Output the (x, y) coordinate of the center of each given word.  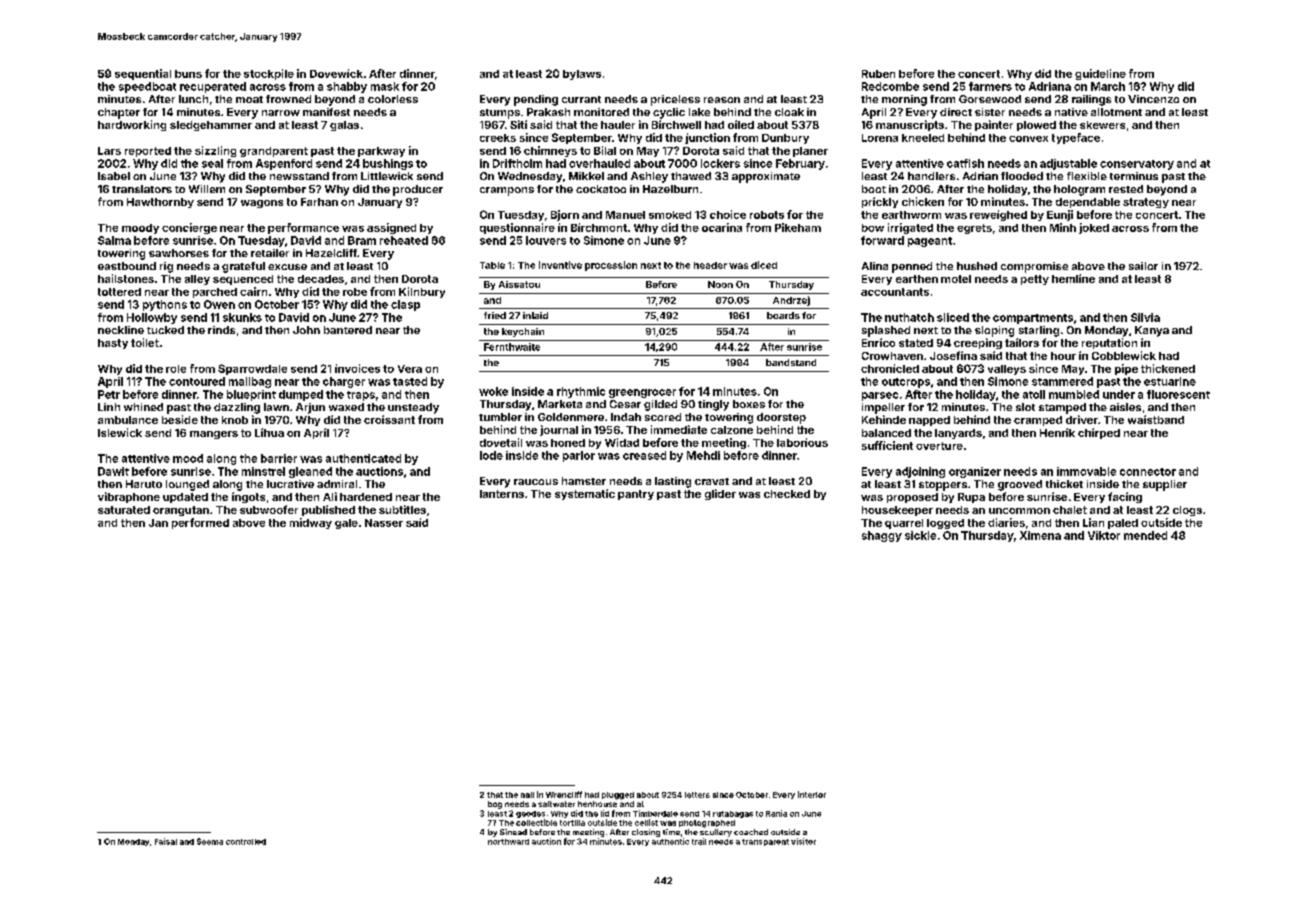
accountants (895, 292)
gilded (660, 405)
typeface (1076, 138)
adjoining (920, 472)
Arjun (310, 408)
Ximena (1040, 535)
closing (646, 833)
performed (200, 523)
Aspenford (284, 164)
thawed (691, 176)
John (306, 330)
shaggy (882, 536)
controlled (246, 842)
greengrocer (642, 393)
